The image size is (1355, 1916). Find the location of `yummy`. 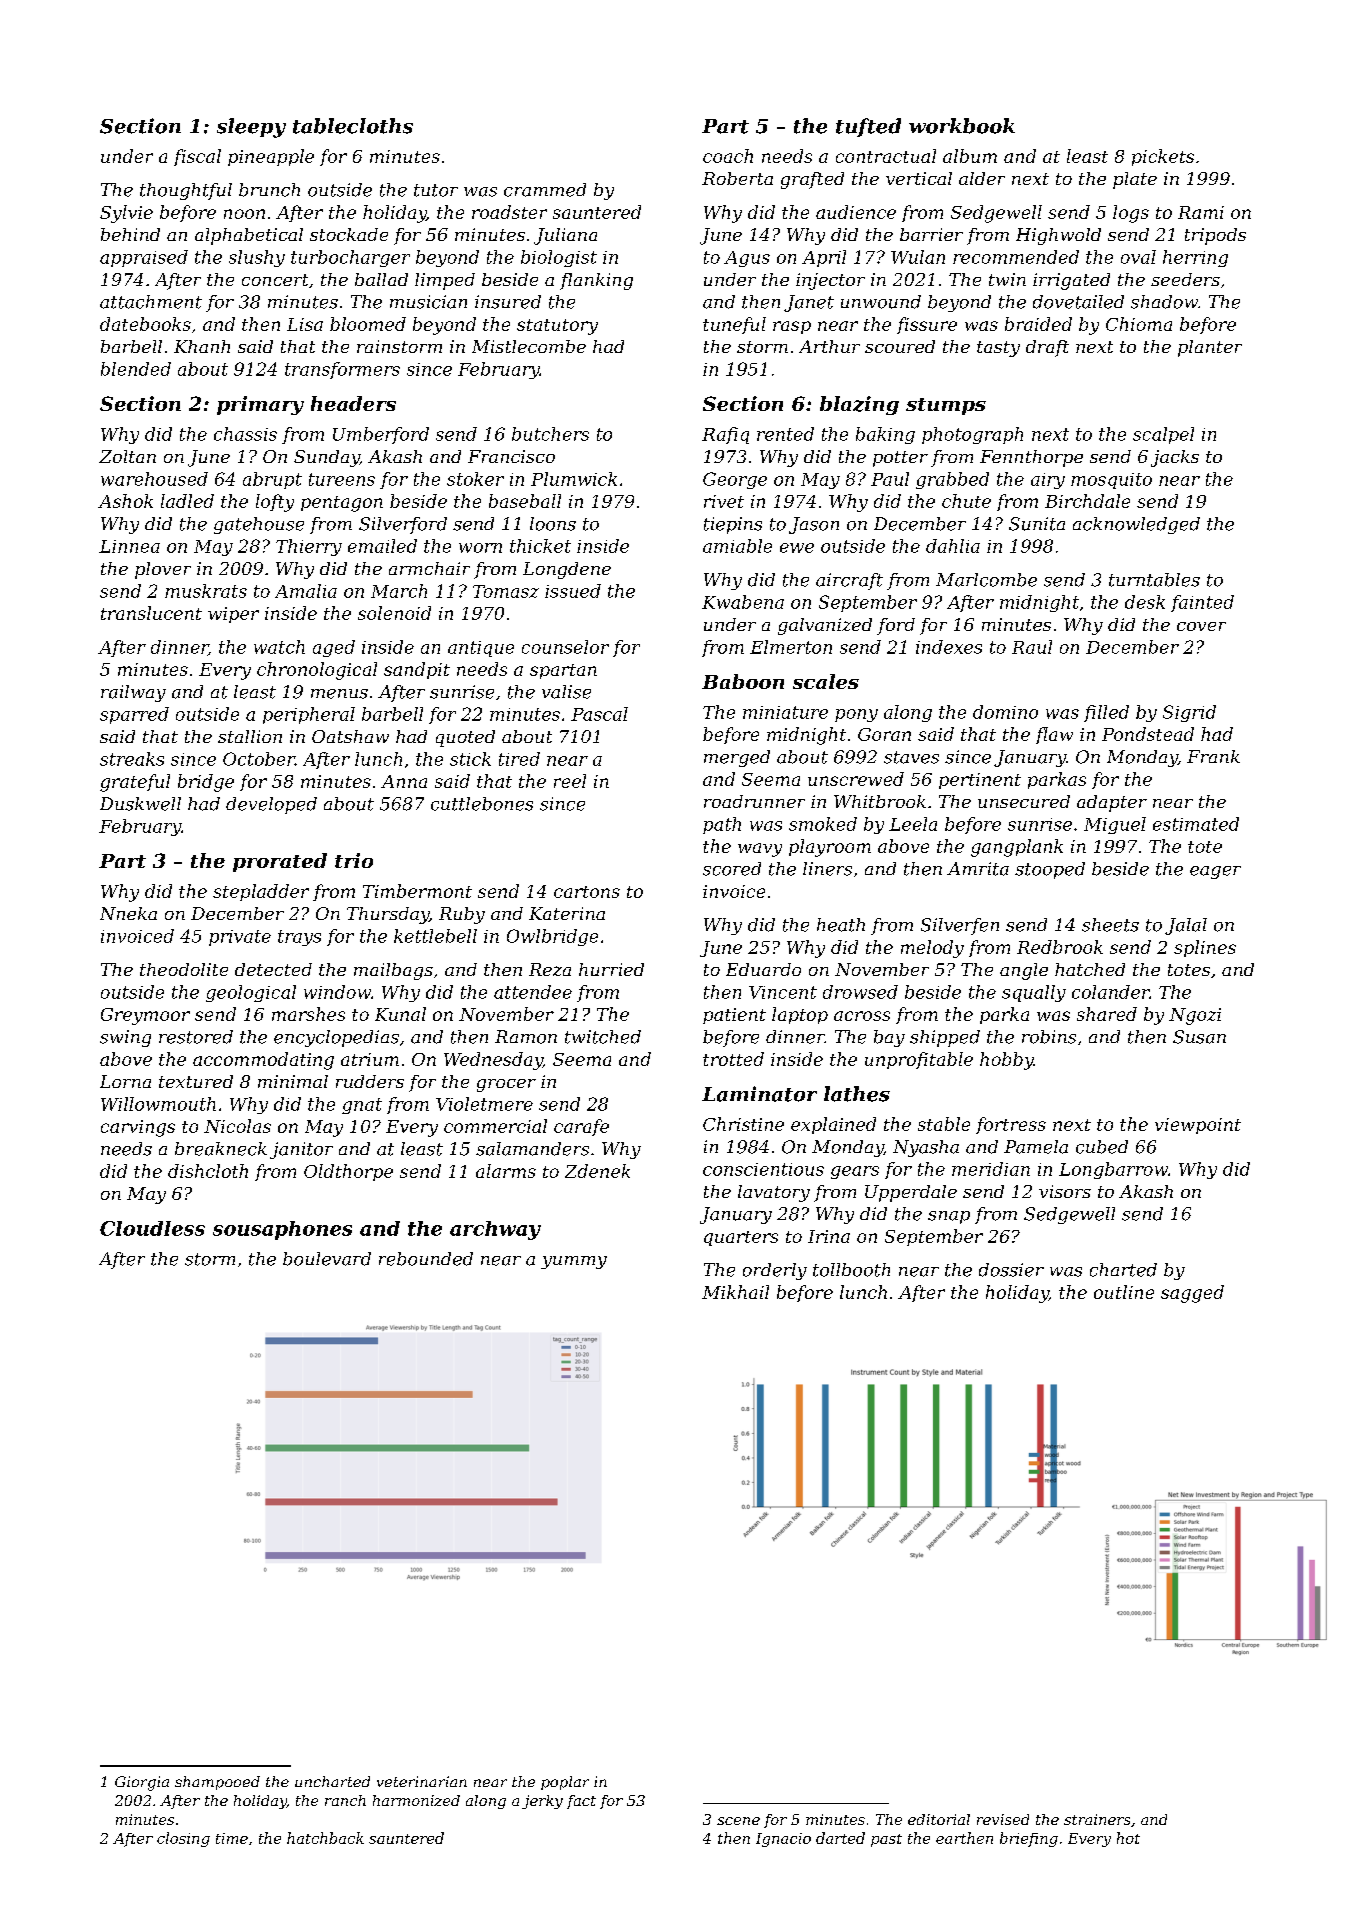

yummy is located at coordinates (574, 1262).
